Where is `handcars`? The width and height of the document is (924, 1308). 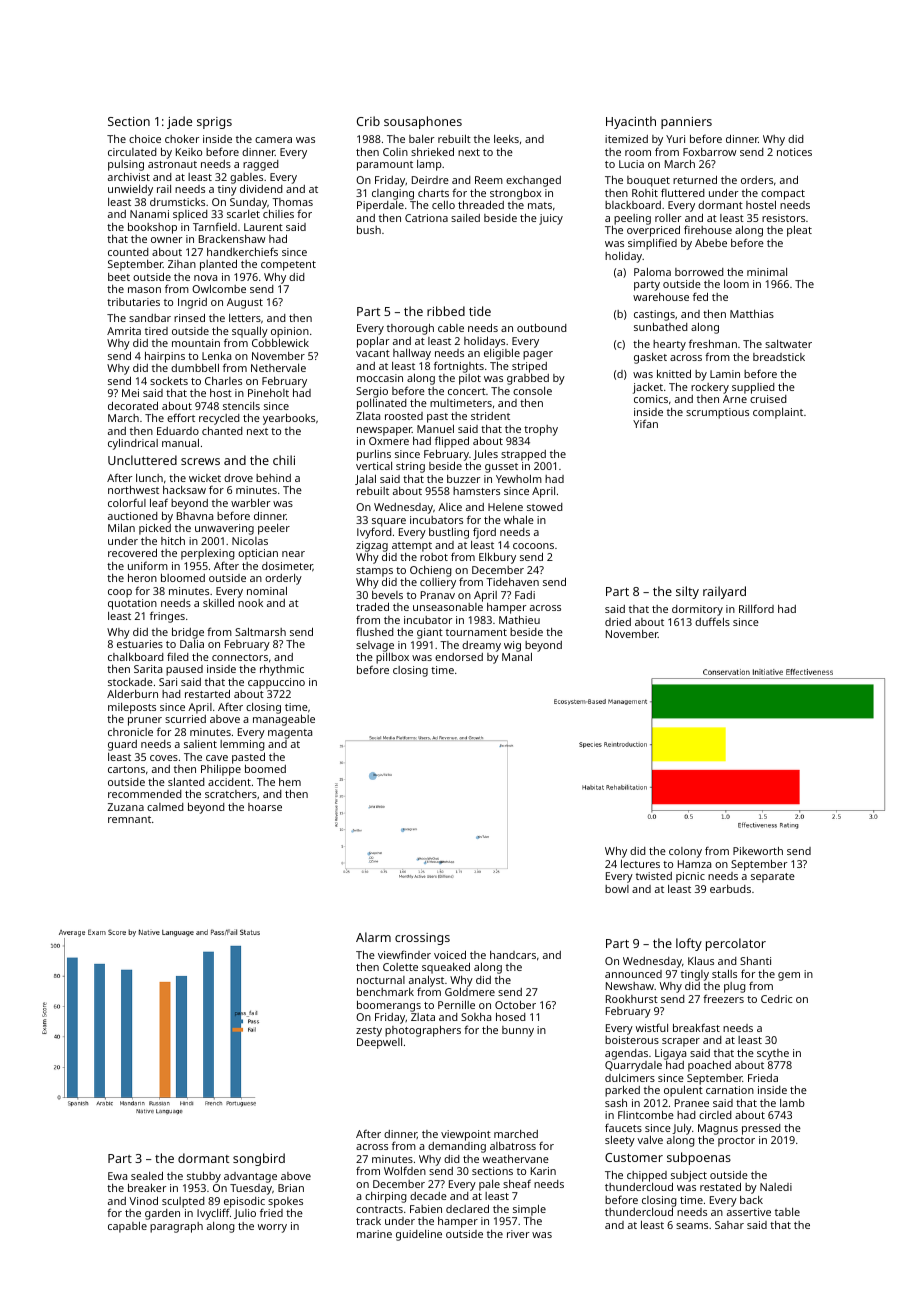 handcars is located at coordinates (513, 955).
